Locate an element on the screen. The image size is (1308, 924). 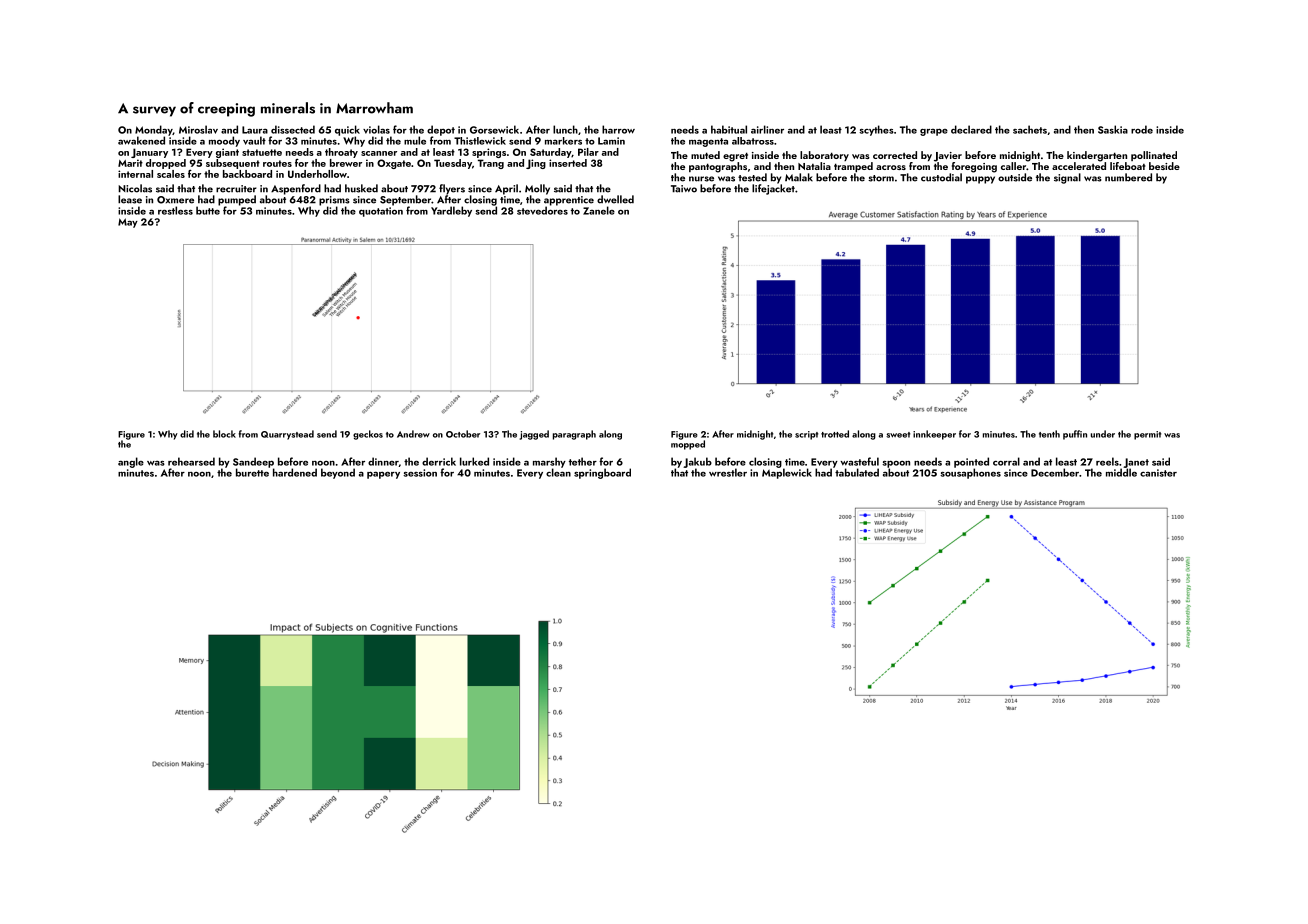
paragraph is located at coordinates (574, 435).
